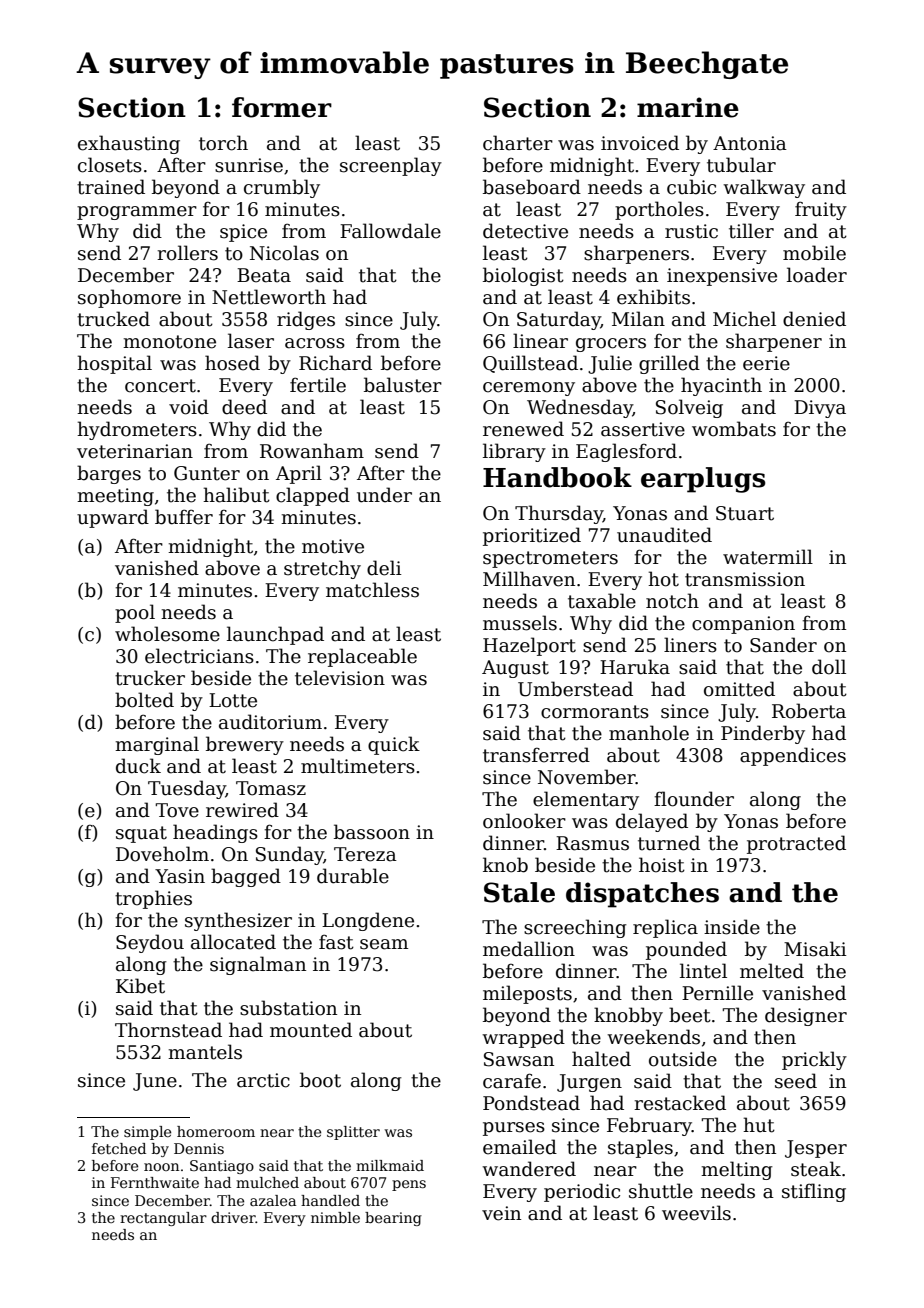  What do you see at coordinates (282, 107) in the document?
I see `former` at bounding box center [282, 107].
